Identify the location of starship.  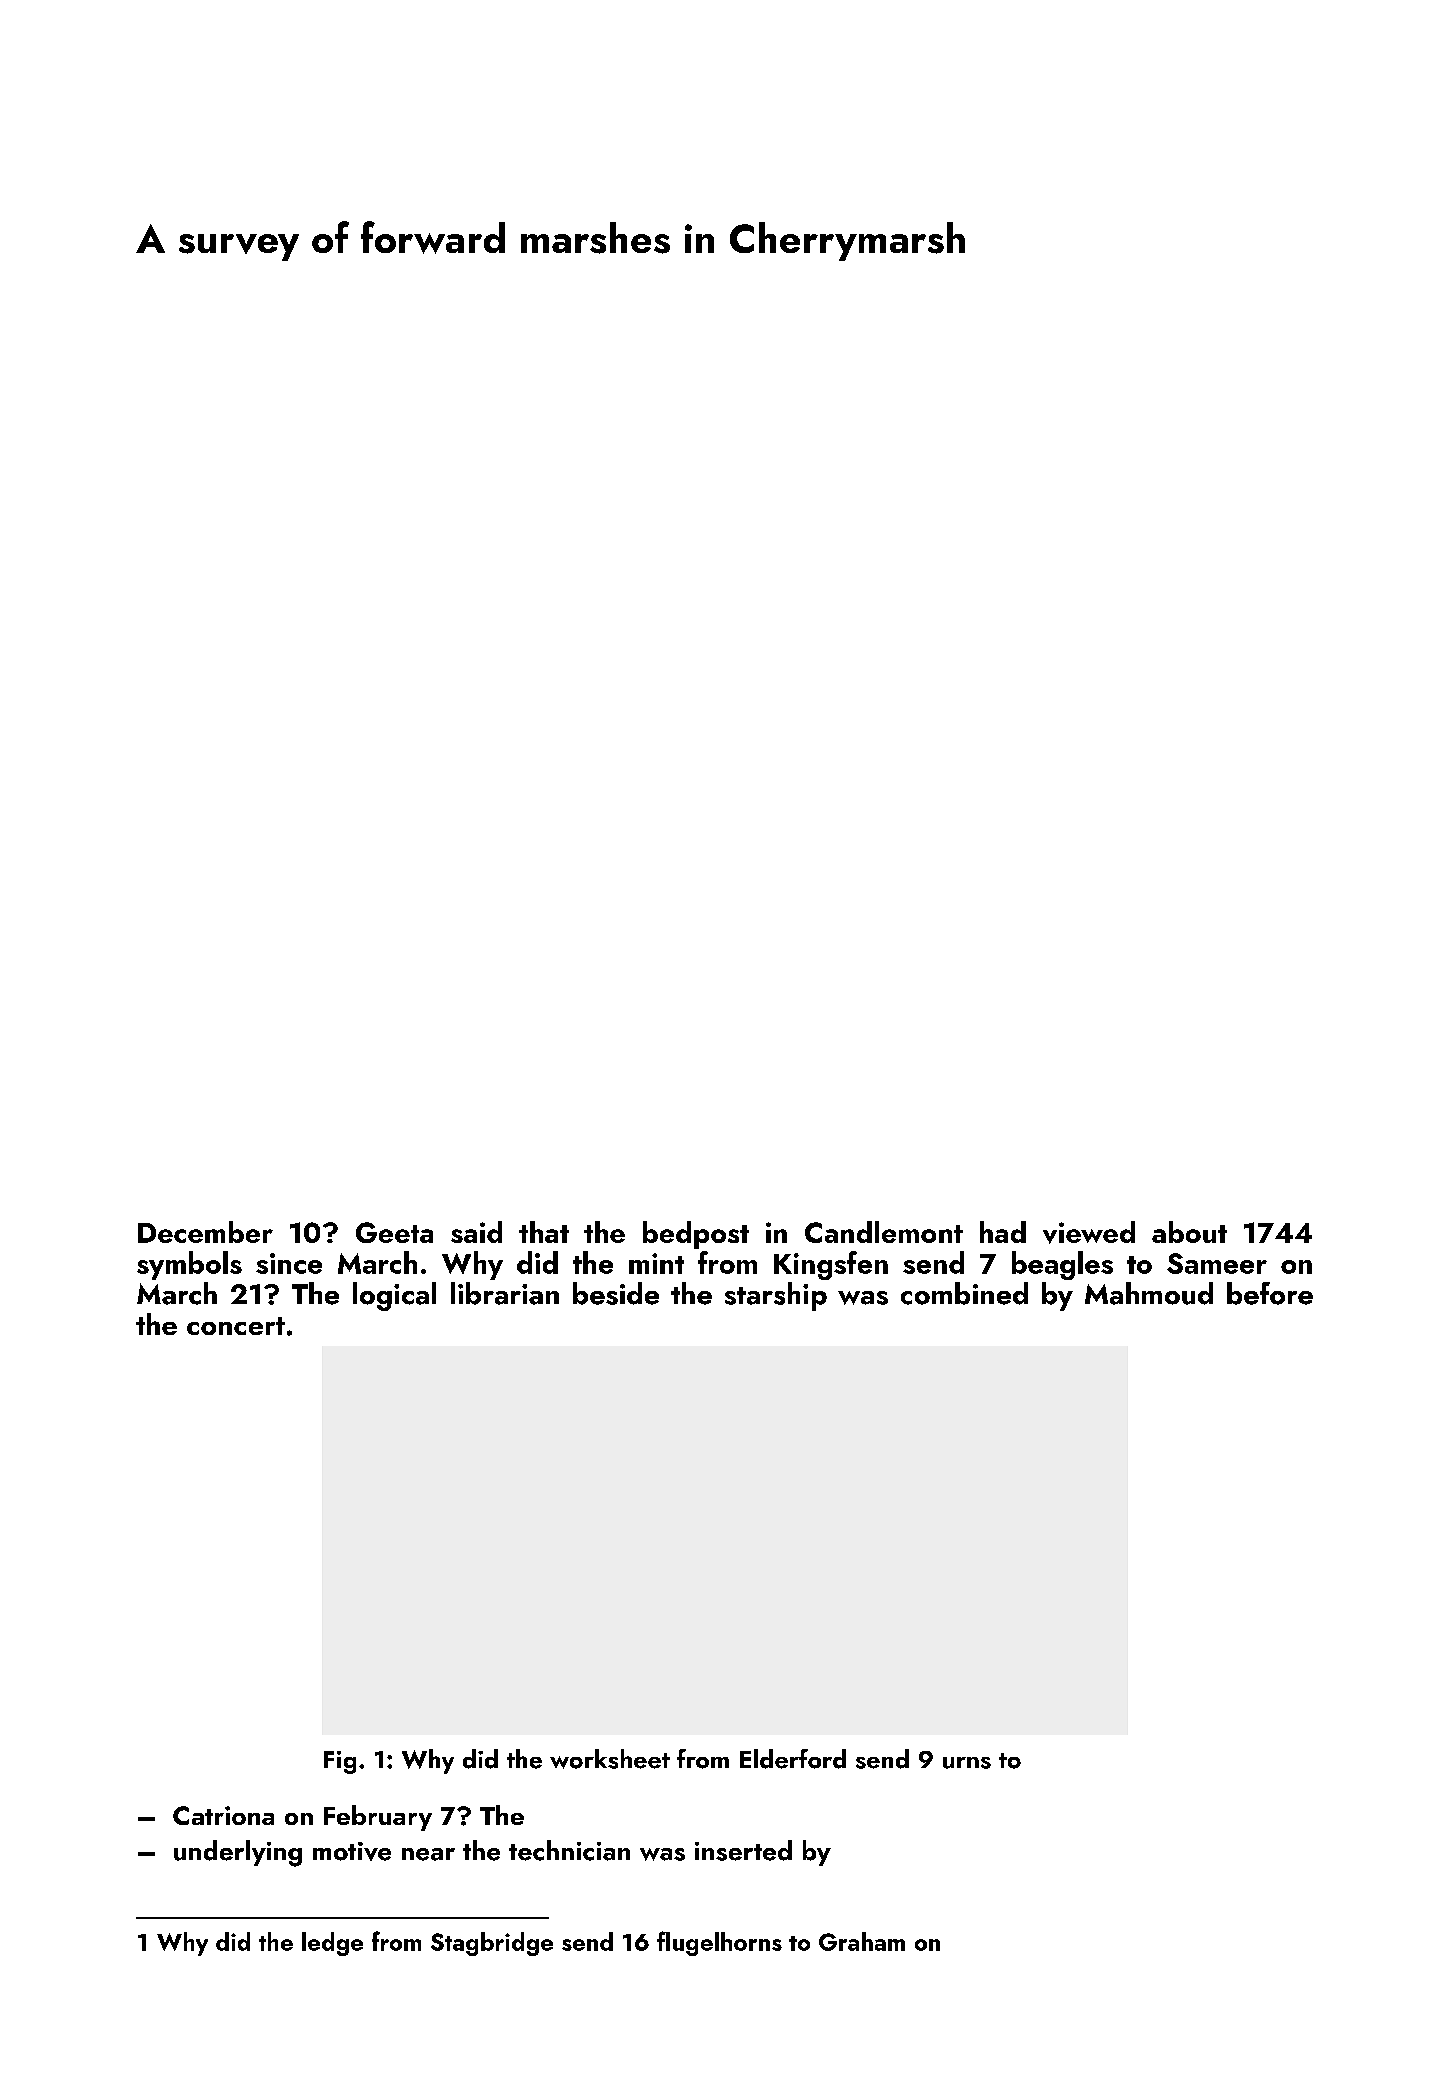
(776, 1296).
